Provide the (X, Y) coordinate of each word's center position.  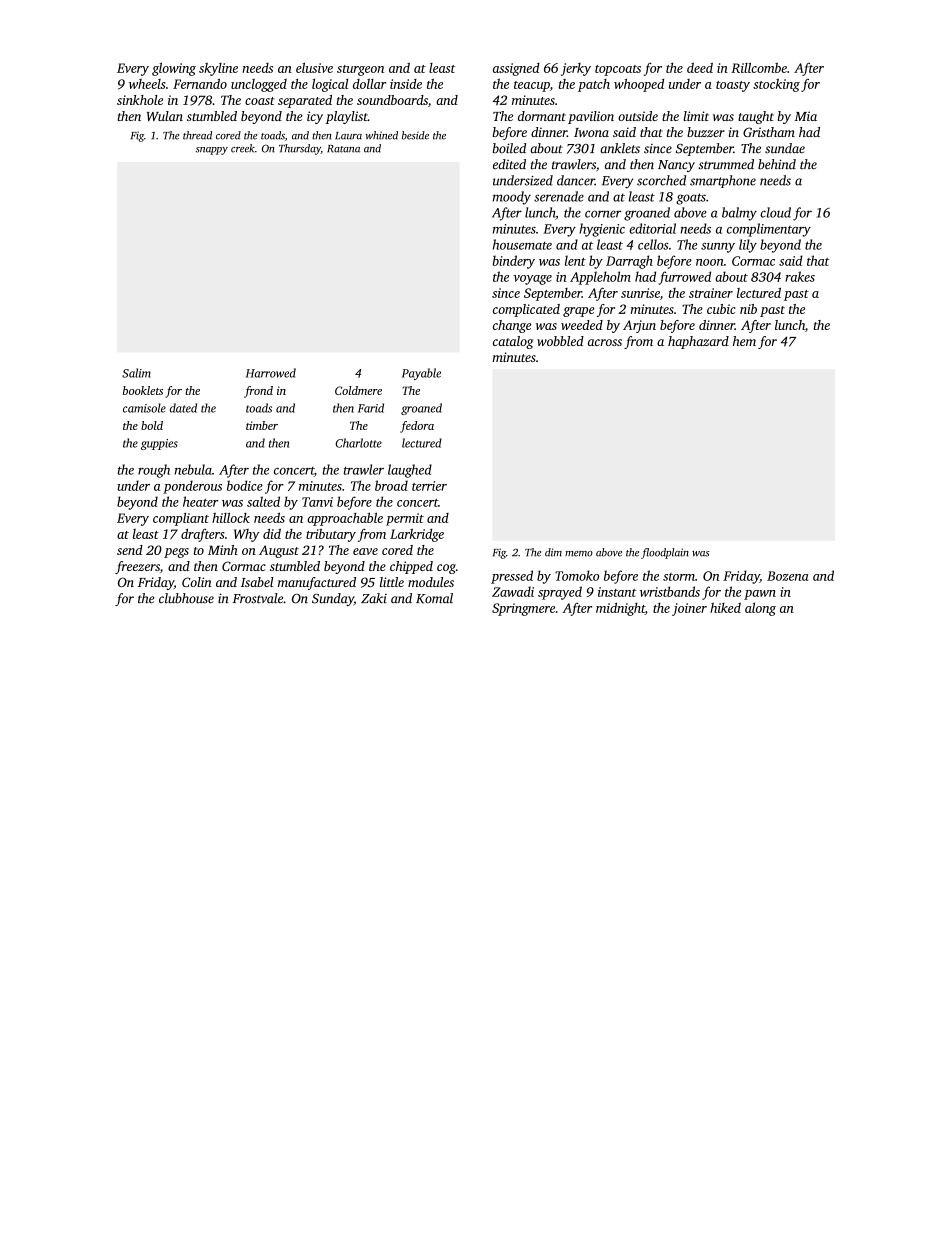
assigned (516, 69)
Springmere (523, 609)
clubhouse (186, 598)
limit (696, 116)
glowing (174, 69)
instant (617, 592)
